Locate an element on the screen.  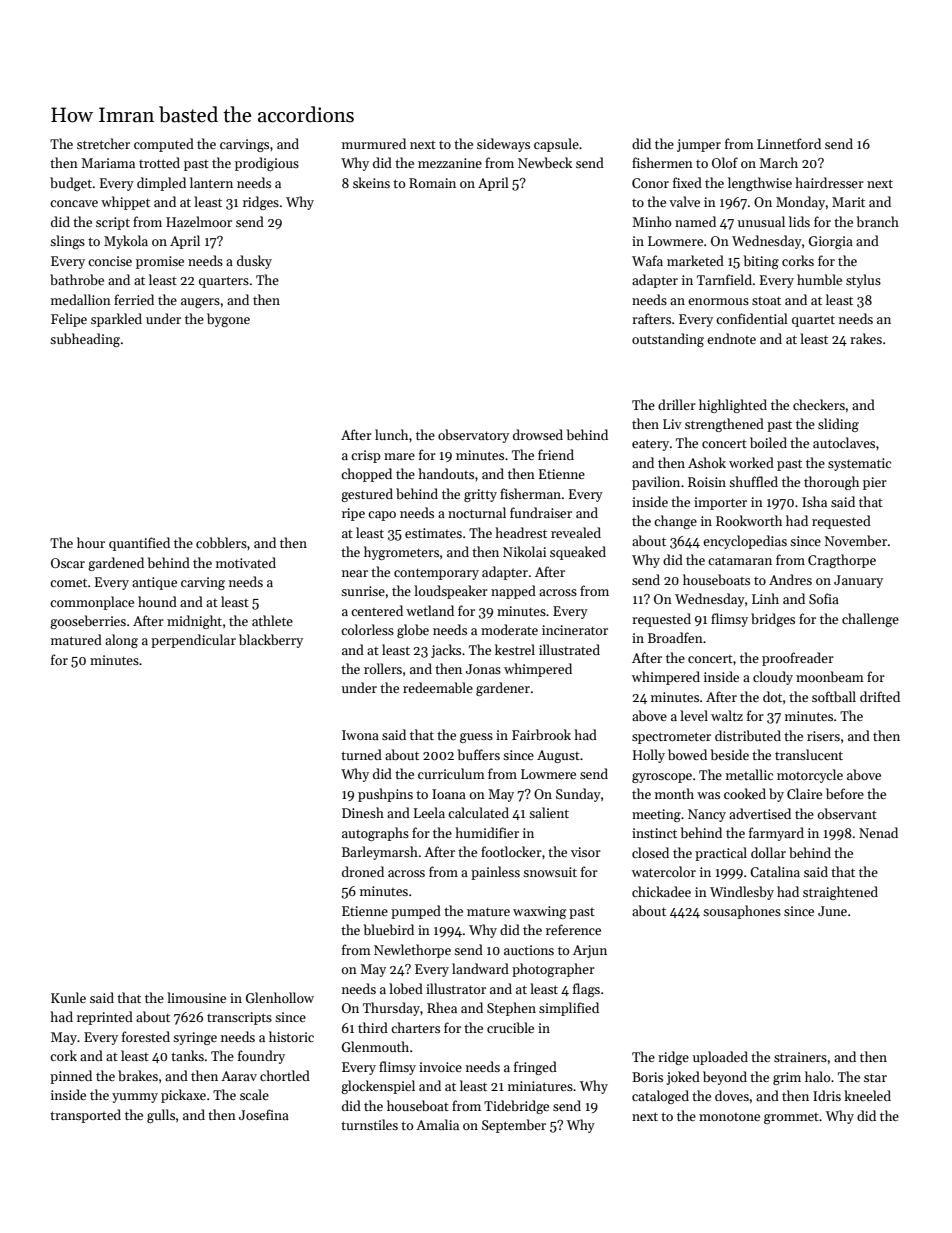
guess is located at coordinates (476, 738).
